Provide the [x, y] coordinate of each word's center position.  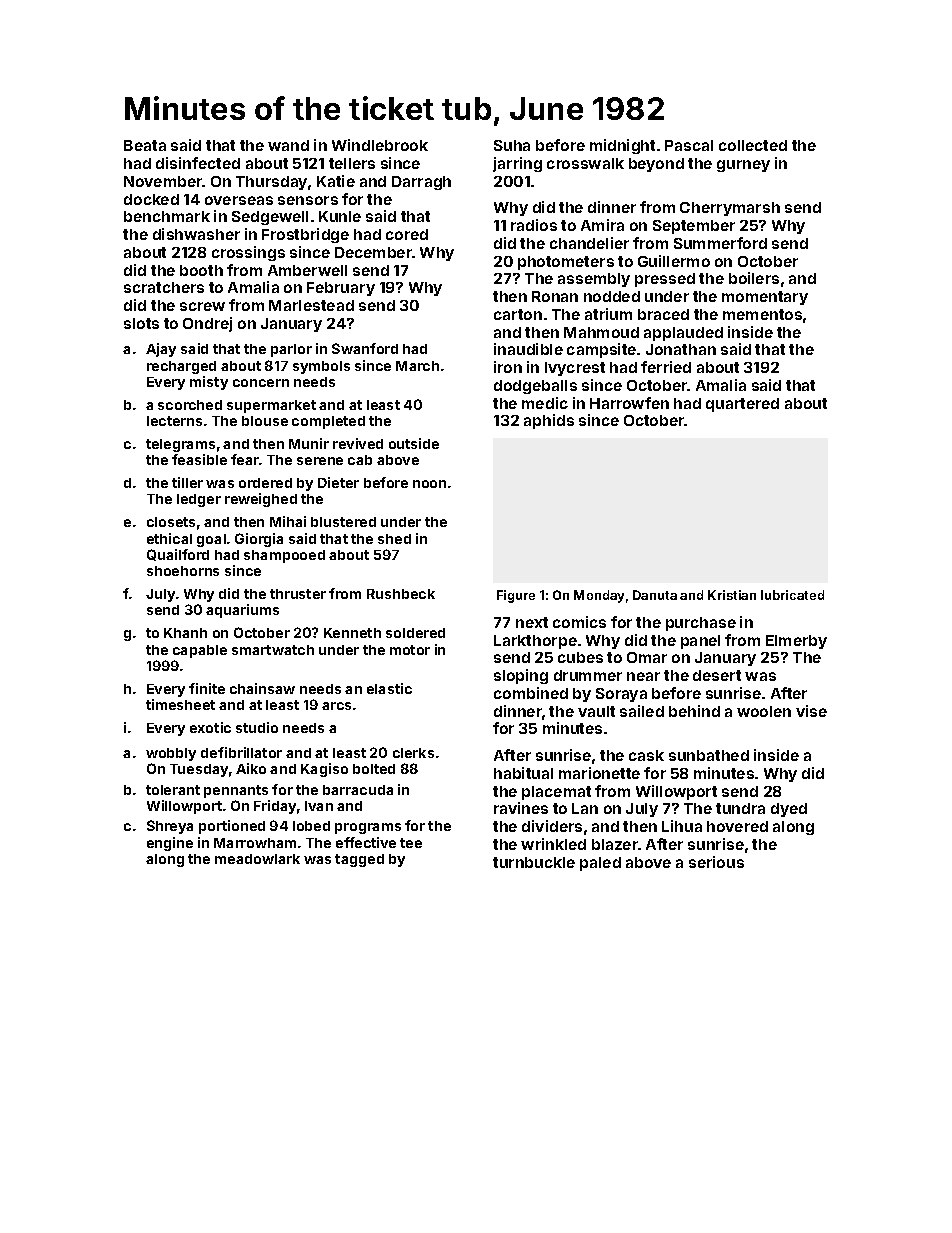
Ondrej [207, 324]
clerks [413, 753]
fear [245, 459]
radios [534, 225]
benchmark [167, 216]
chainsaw [262, 688]
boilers [754, 278]
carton [518, 314]
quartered [742, 405]
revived [358, 443]
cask [646, 755]
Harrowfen [629, 403]
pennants [236, 791]
